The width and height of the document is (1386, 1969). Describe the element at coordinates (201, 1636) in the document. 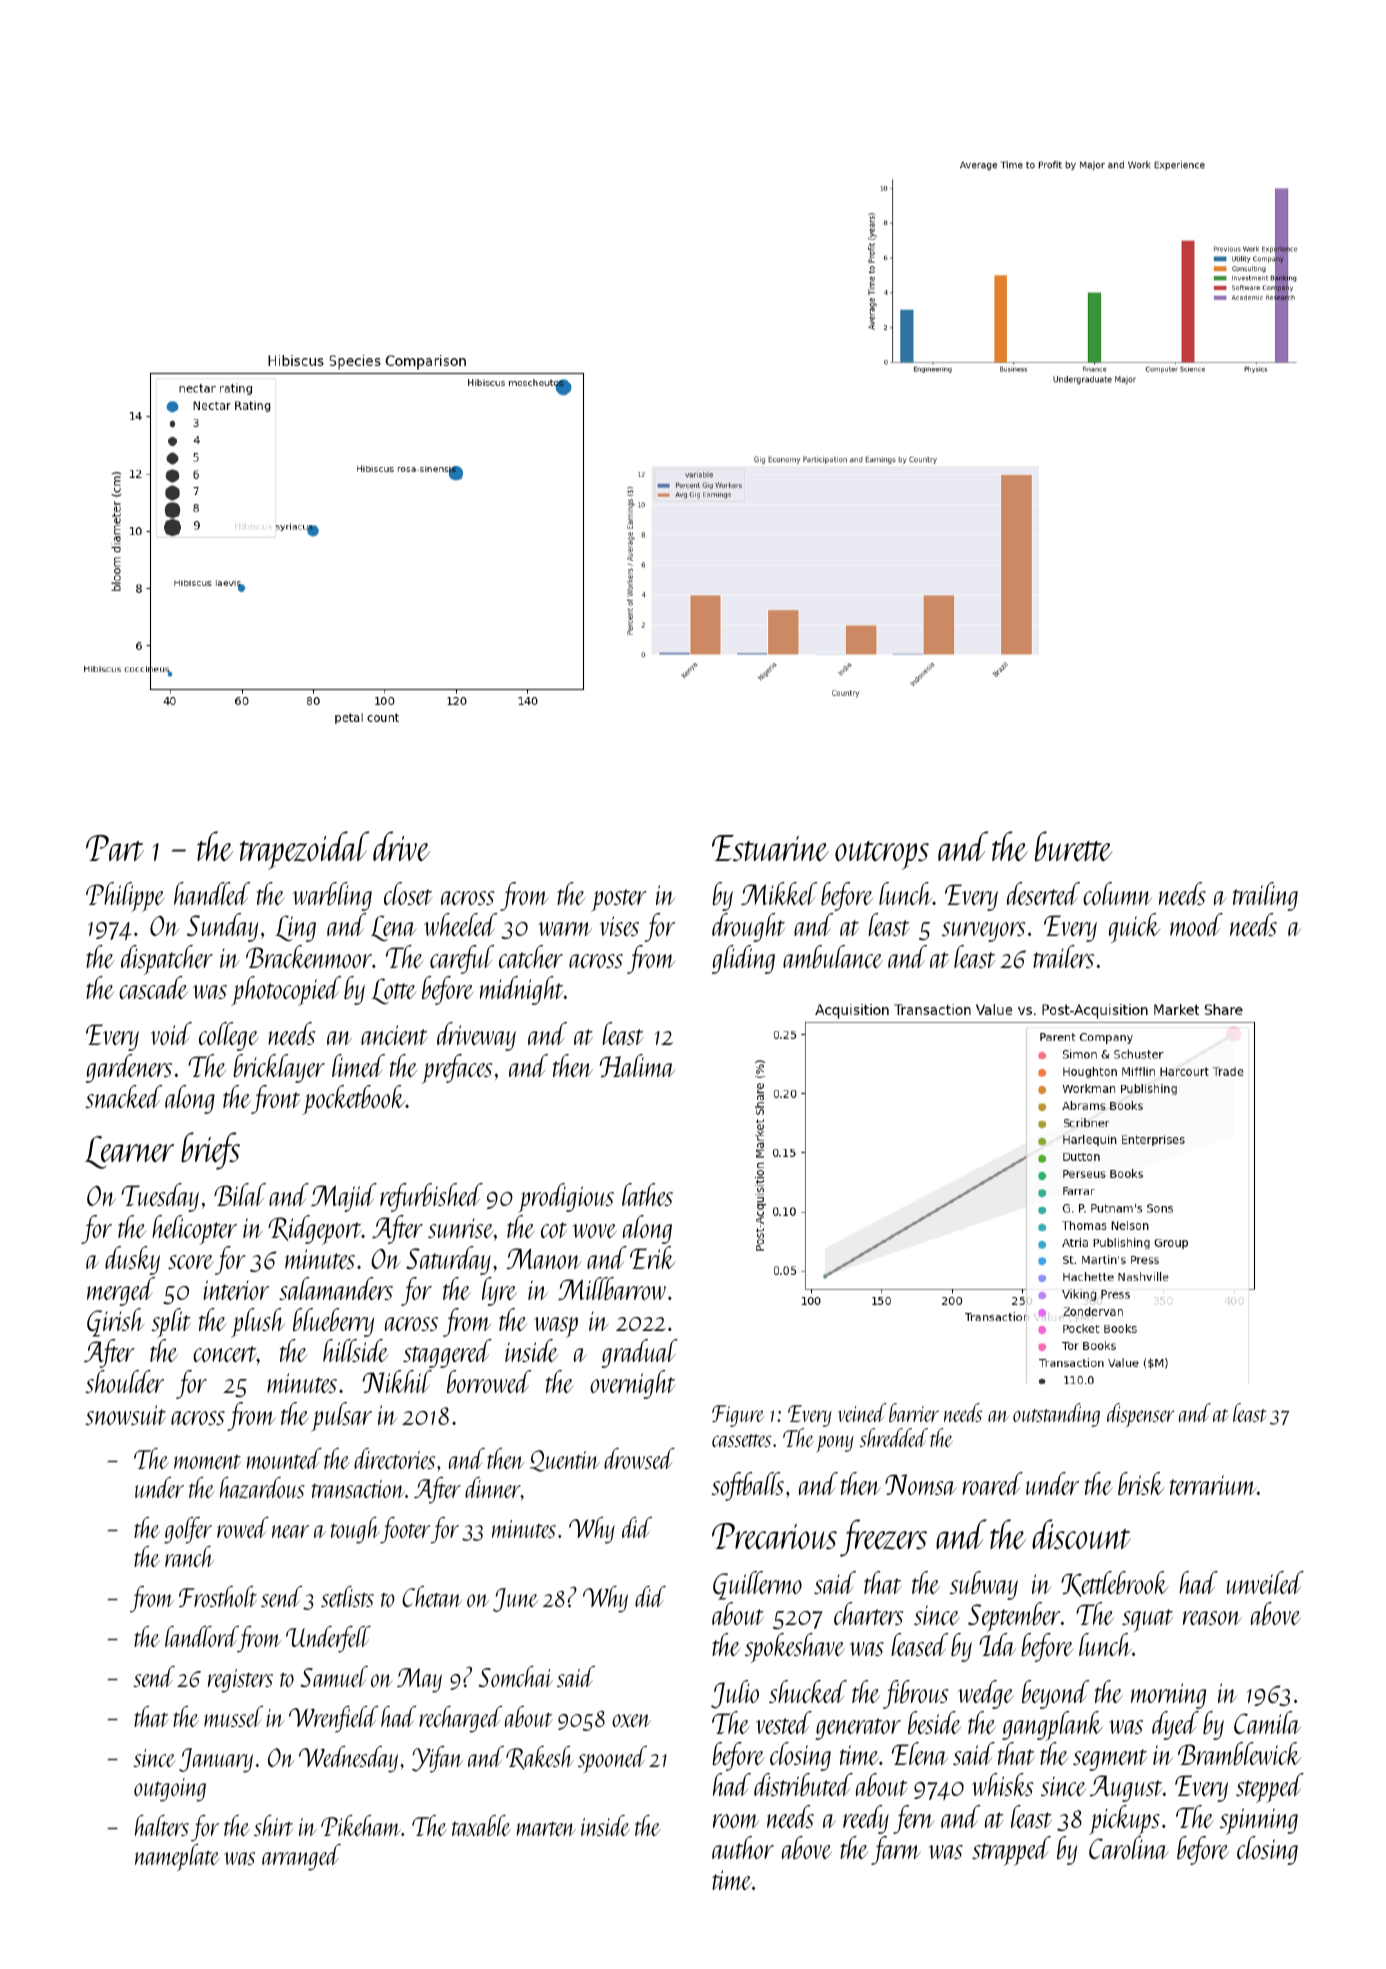

I see `landlord` at that location.
